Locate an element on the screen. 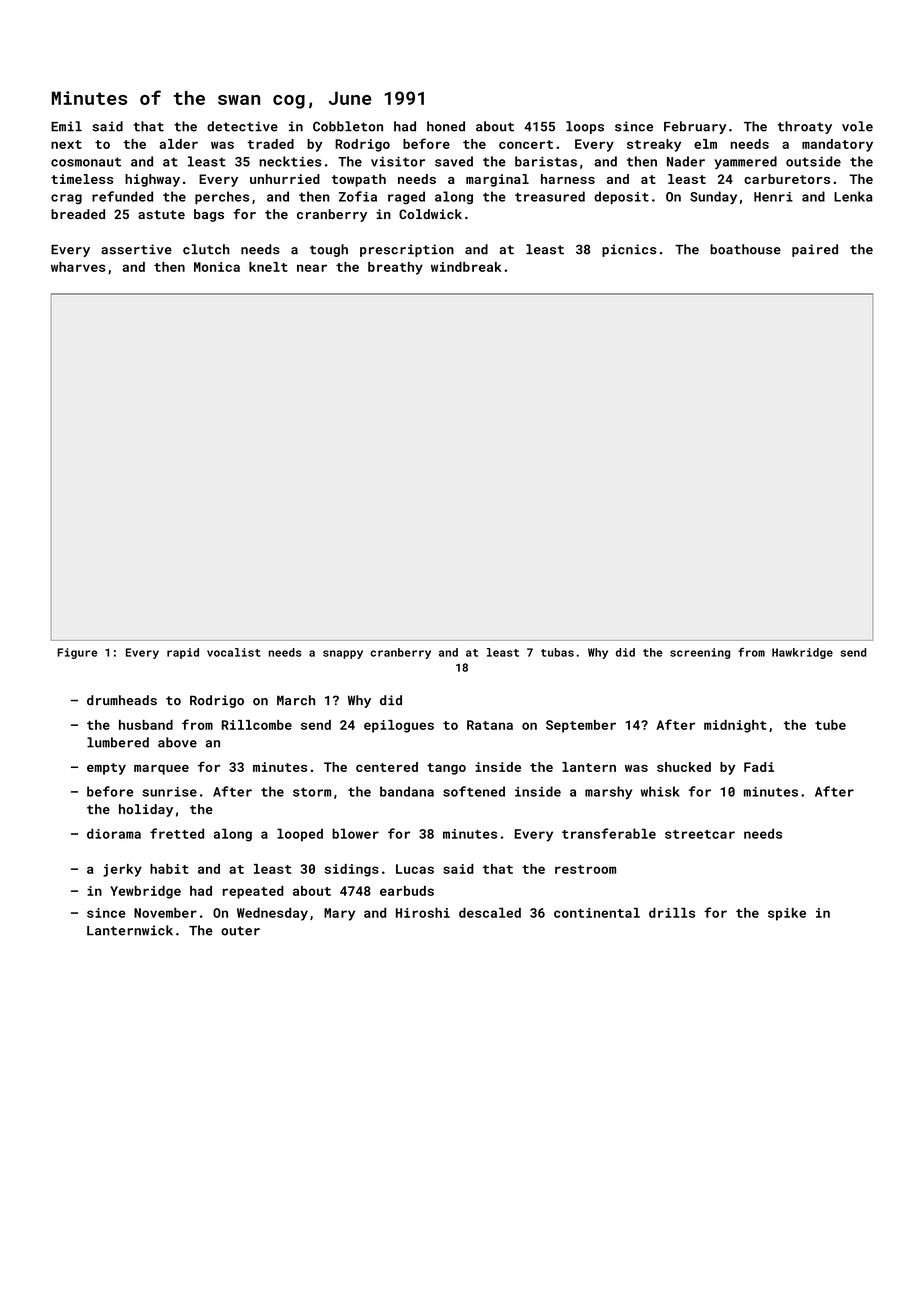  November is located at coordinates (165, 913).
